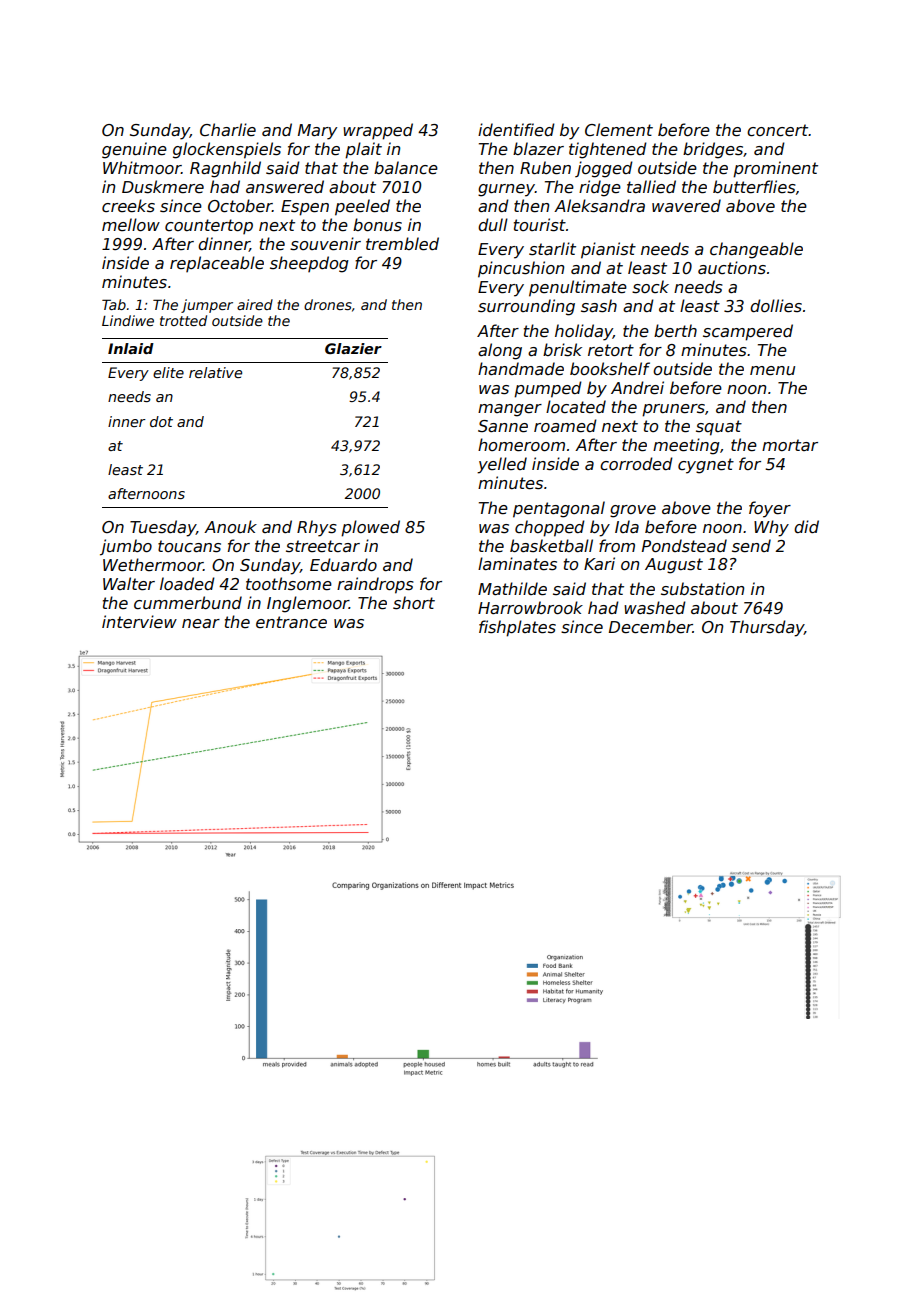  I want to click on entrance, so click(291, 622).
